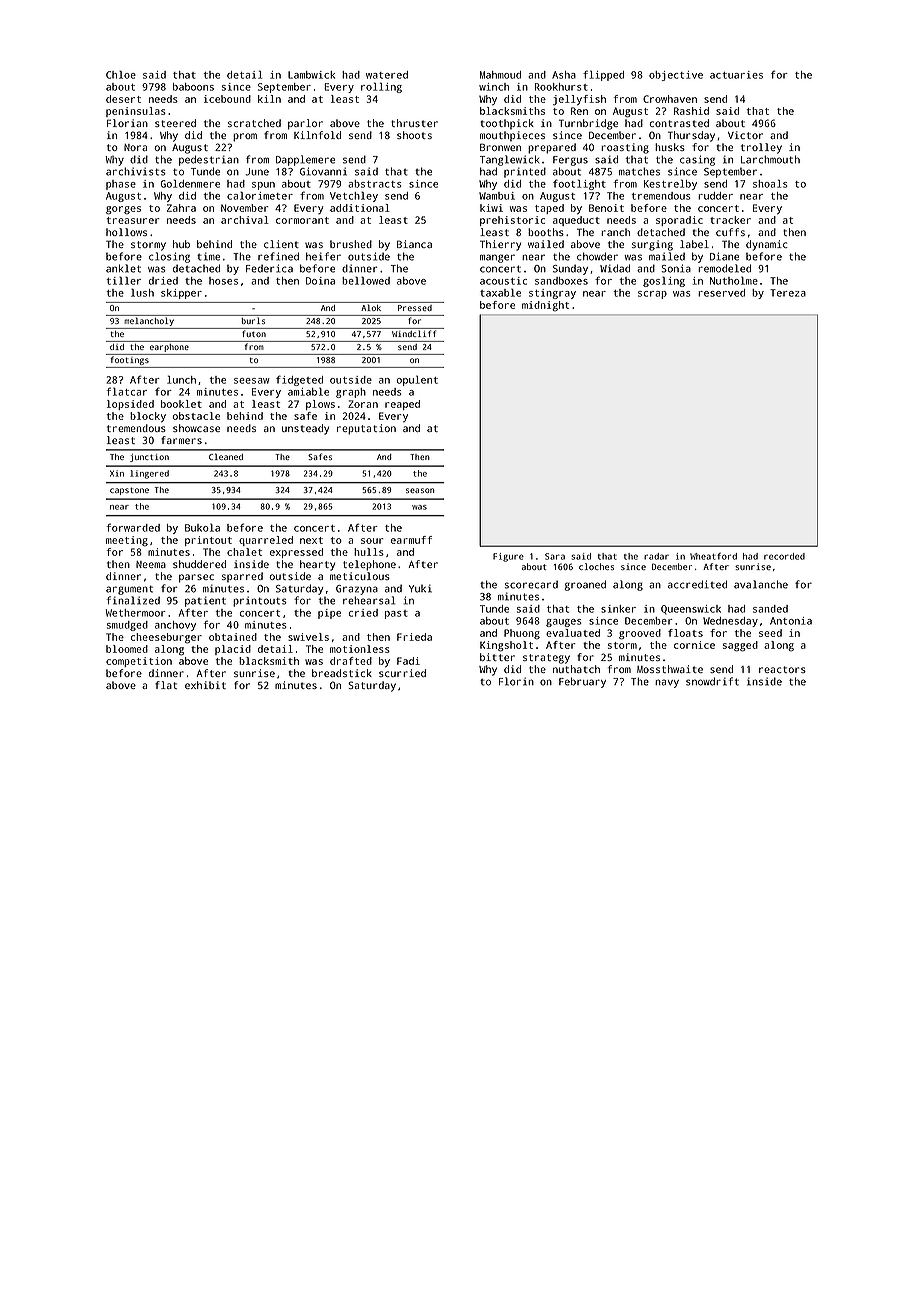  Describe the element at coordinates (652, 295) in the image. I see `scrap` at that location.
